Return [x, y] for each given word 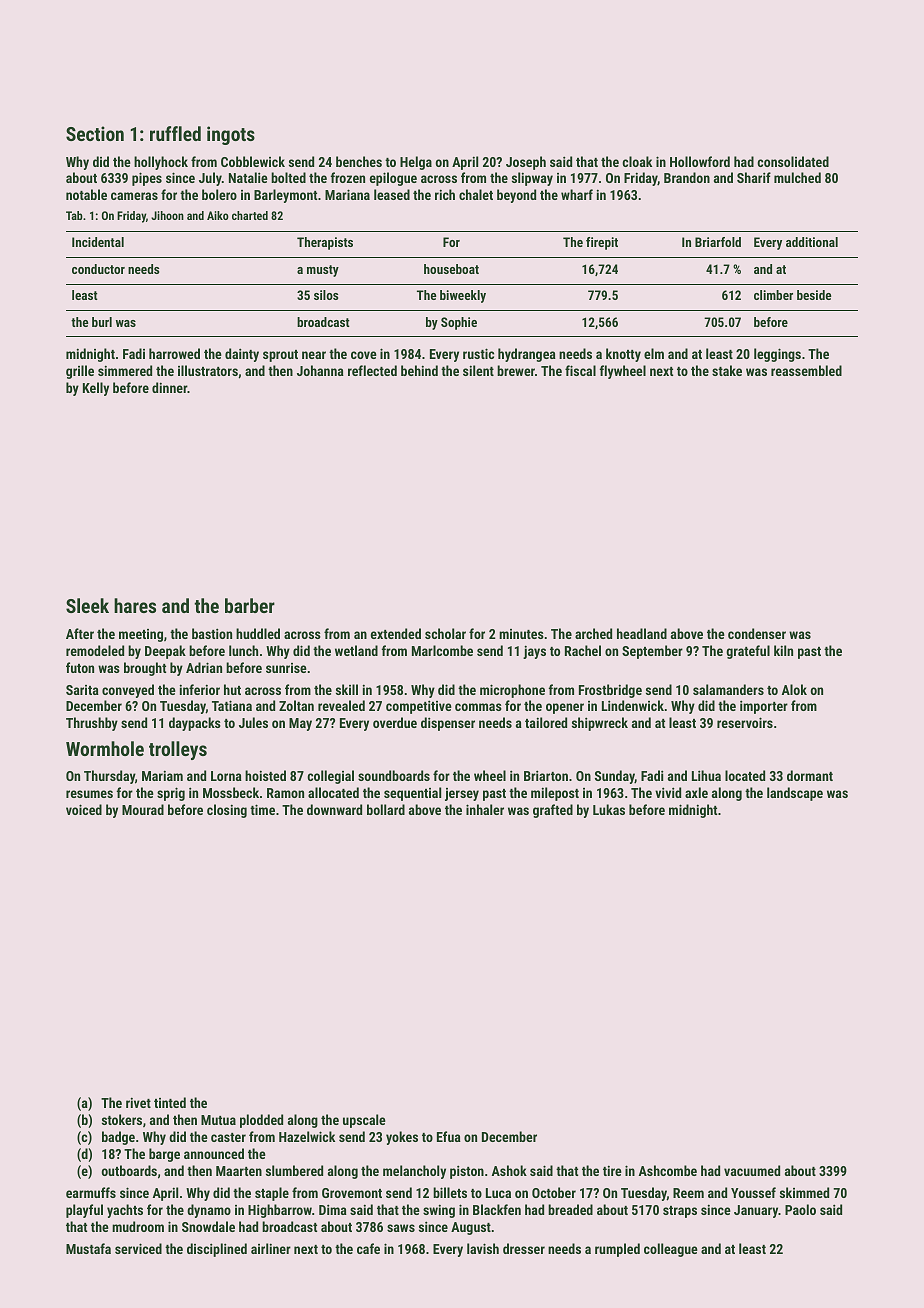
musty [323, 271]
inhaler [485, 809]
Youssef [753, 1192]
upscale [364, 1121]
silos [326, 295]
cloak [637, 161]
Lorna [226, 776]
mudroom [138, 1226]
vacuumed [752, 1170]
